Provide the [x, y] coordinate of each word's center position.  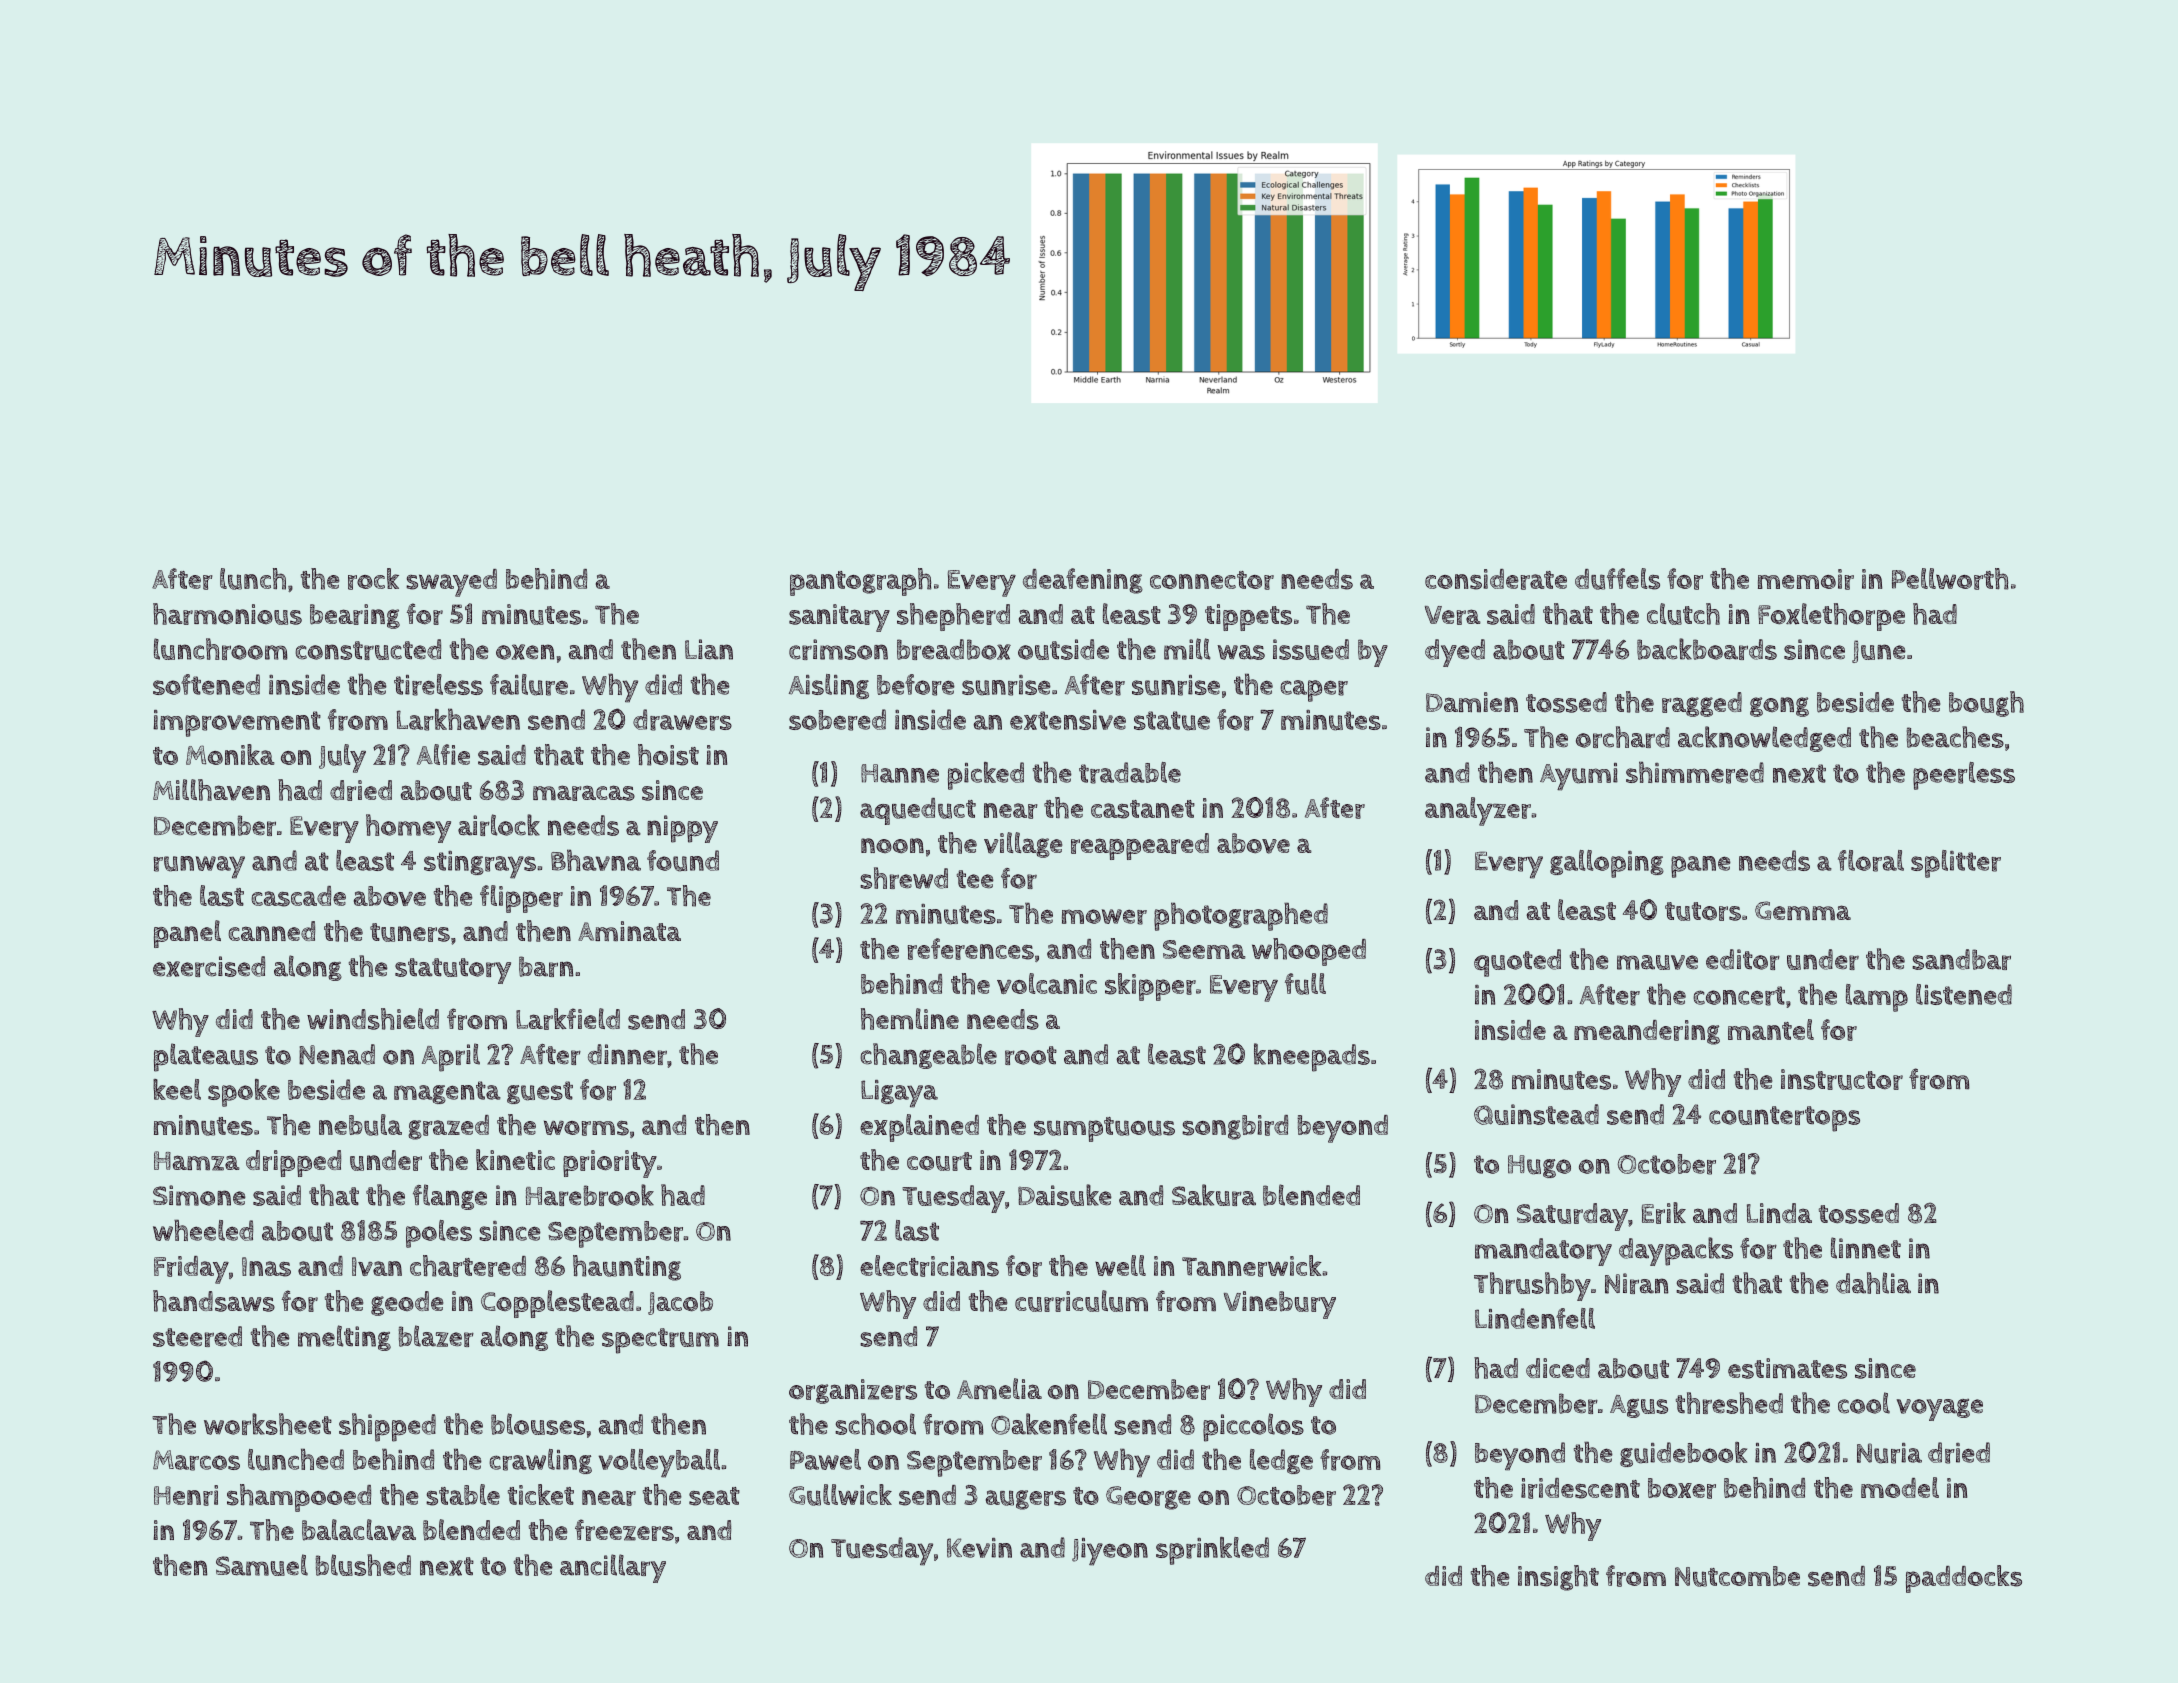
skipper [1150, 987]
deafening [1083, 581]
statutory [453, 971]
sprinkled [1212, 1551]
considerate [1496, 579]
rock [373, 579]
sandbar [1961, 959]
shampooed [299, 1498]
